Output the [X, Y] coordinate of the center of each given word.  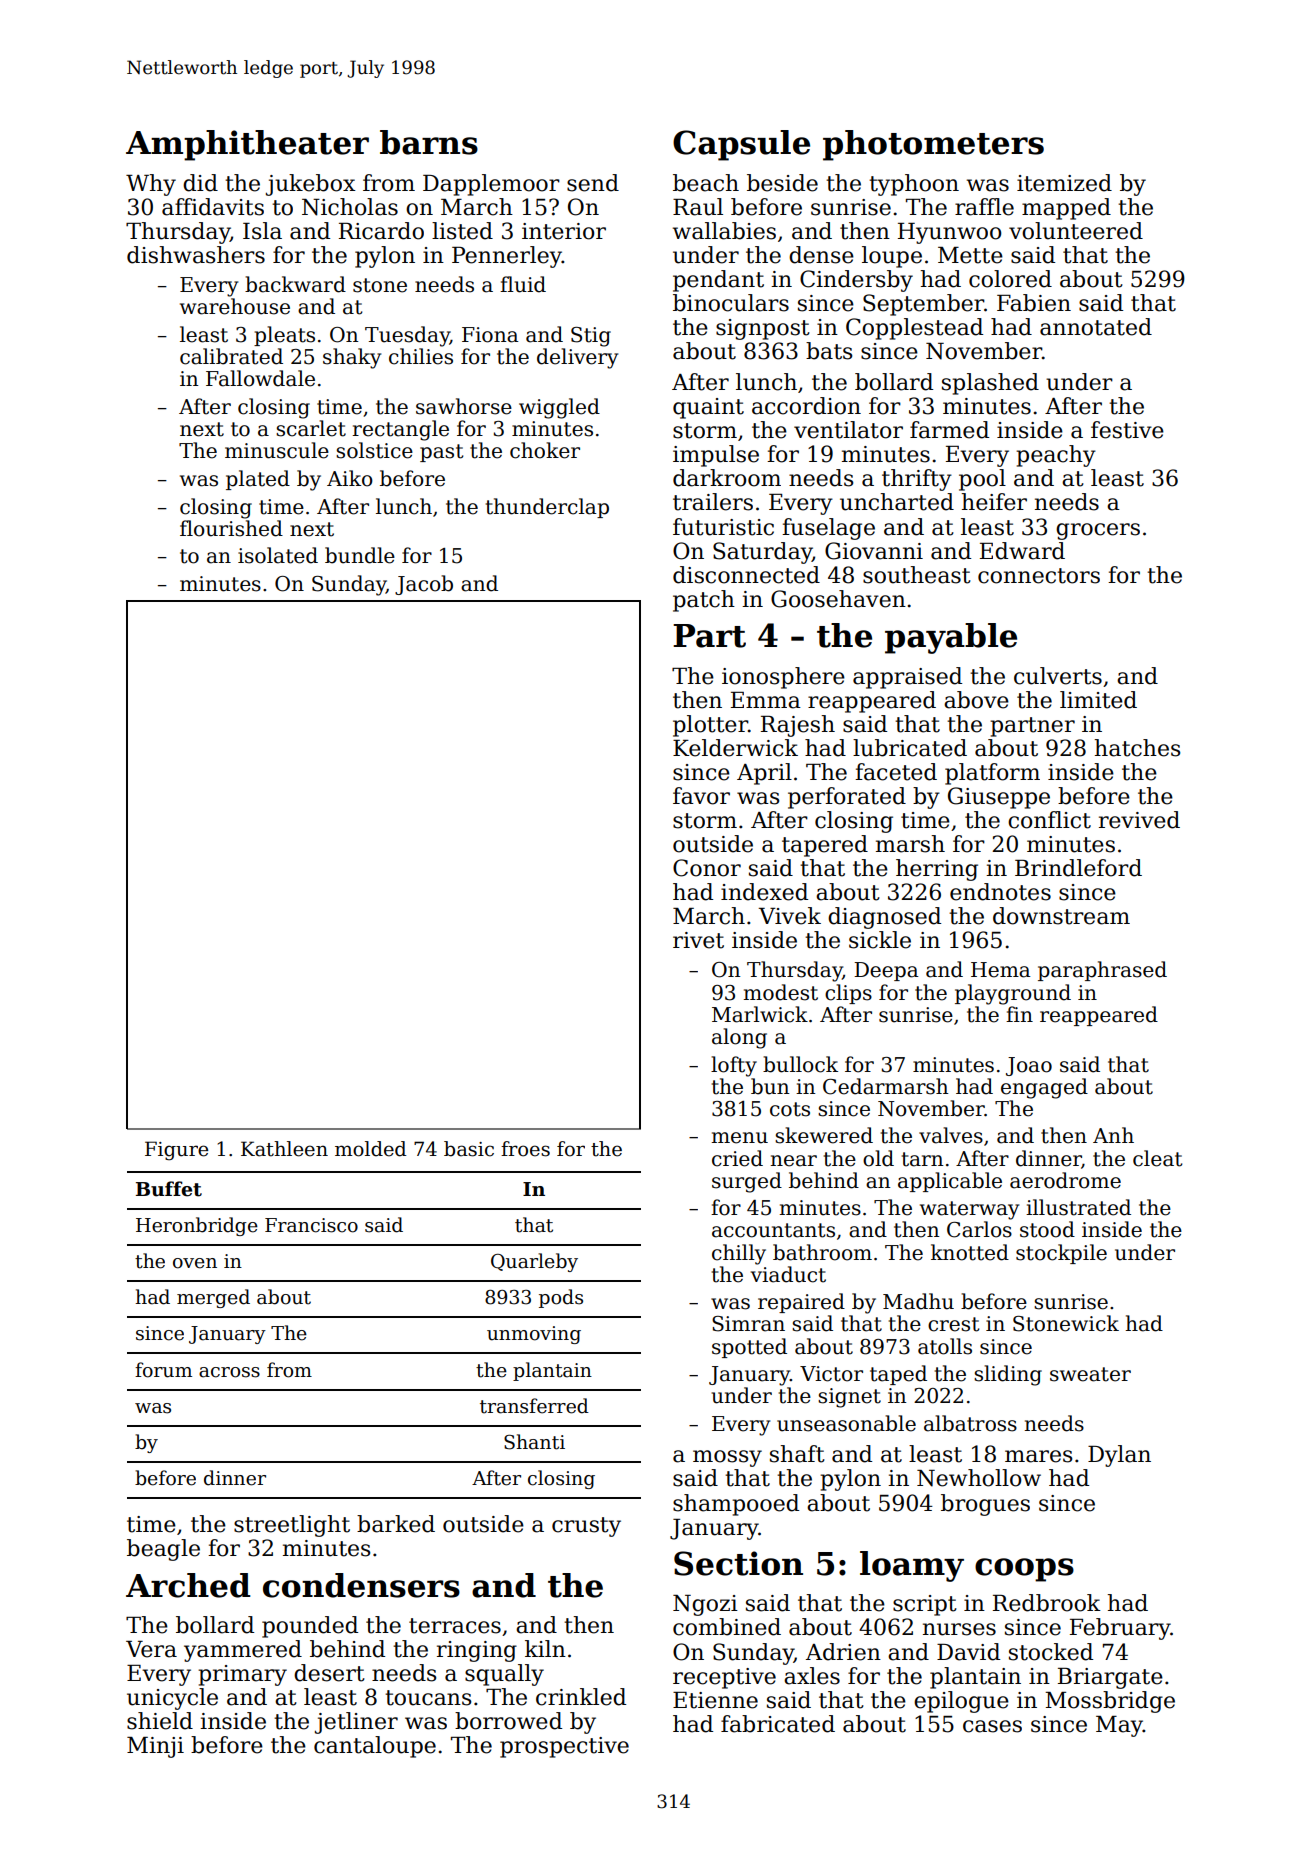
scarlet [311, 428]
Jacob [424, 585]
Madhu [918, 1301]
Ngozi [705, 1605]
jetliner [356, 1723]
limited [1098, 700]
